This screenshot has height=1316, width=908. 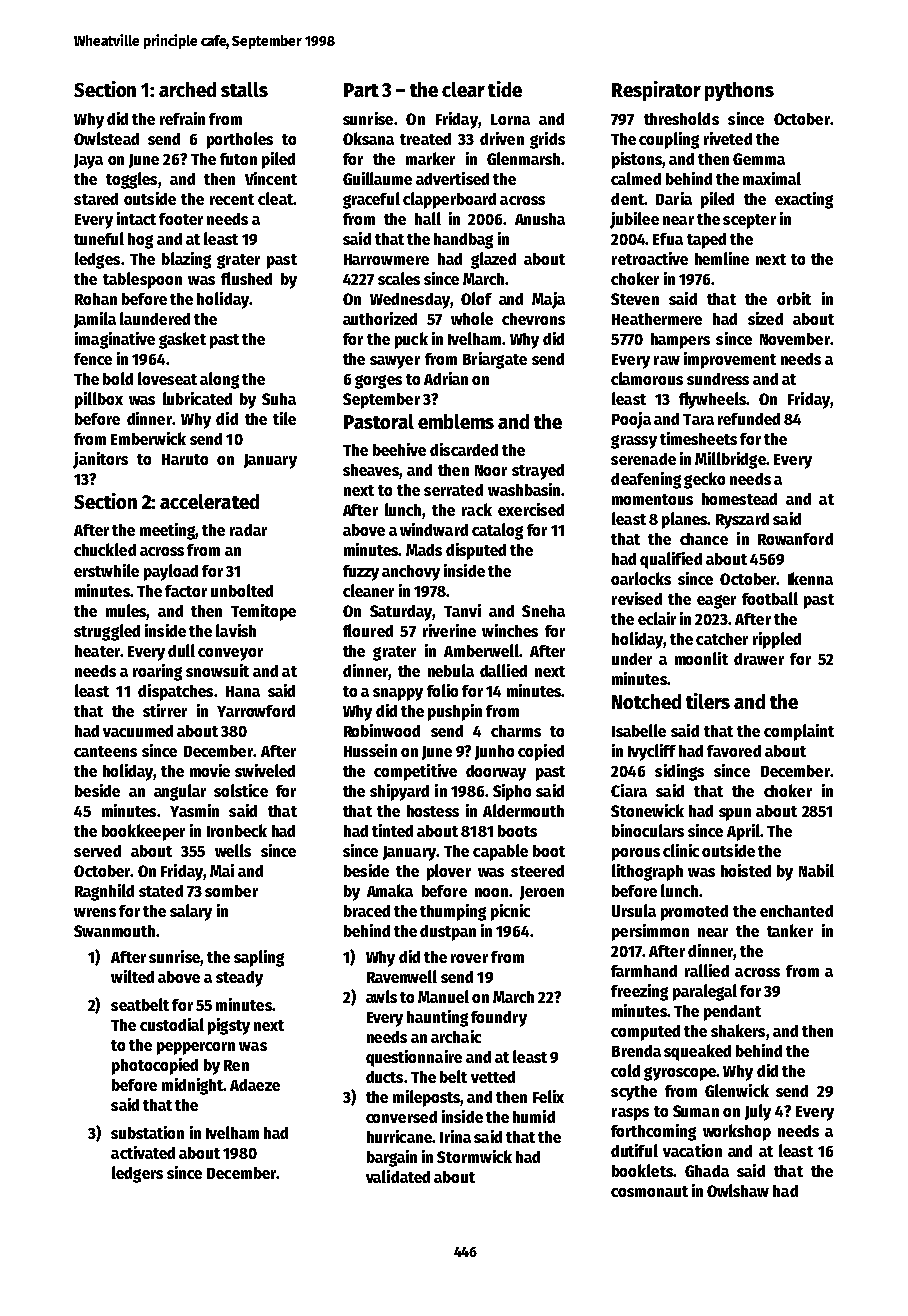 I want to click on exercised, so click(x=531, y=509).
